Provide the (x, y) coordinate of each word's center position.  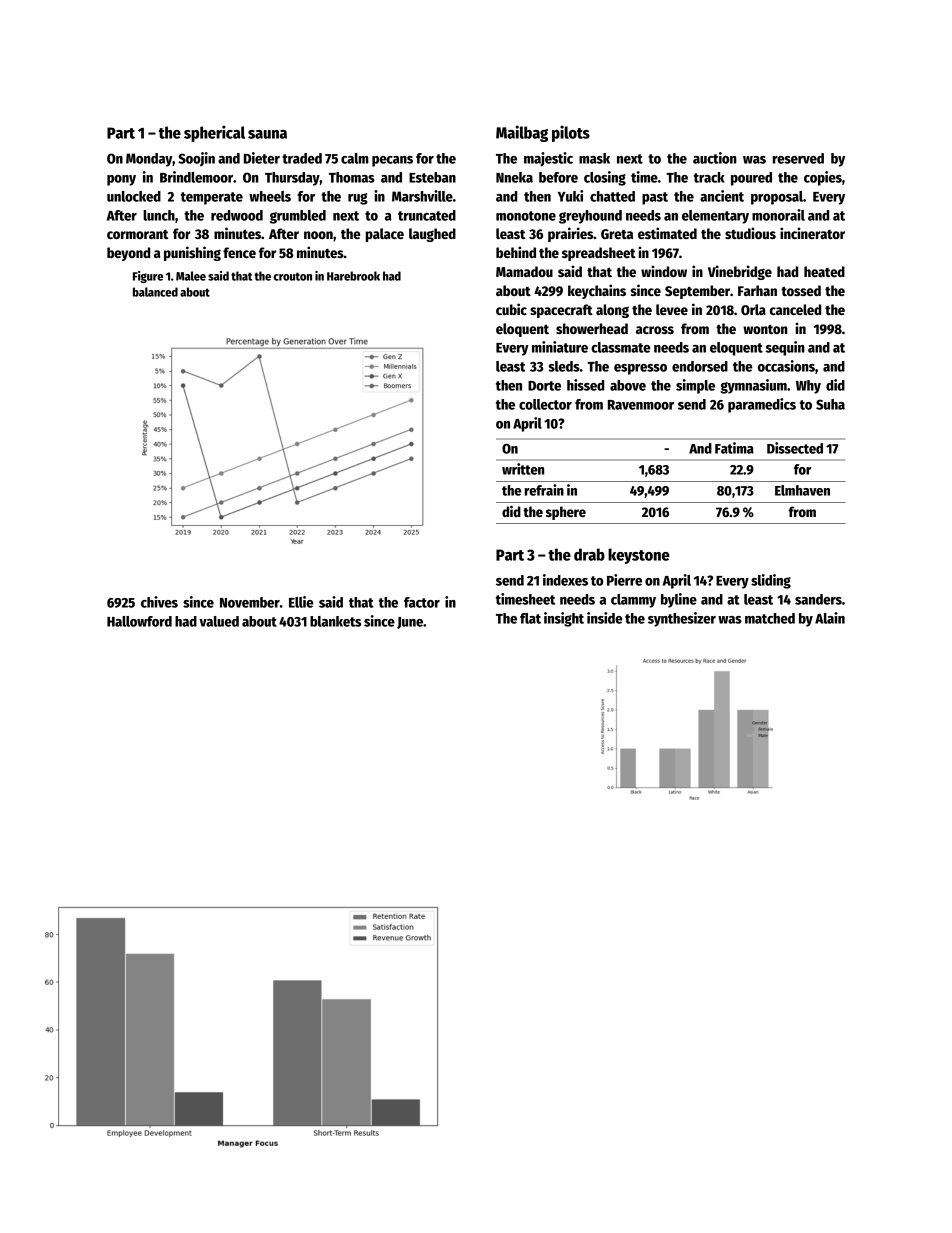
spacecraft (561, 311)
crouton (293, 276)
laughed (432, 235)
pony (121, 180)
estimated (667, 233)
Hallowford (139, 621)
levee (672, 309)
